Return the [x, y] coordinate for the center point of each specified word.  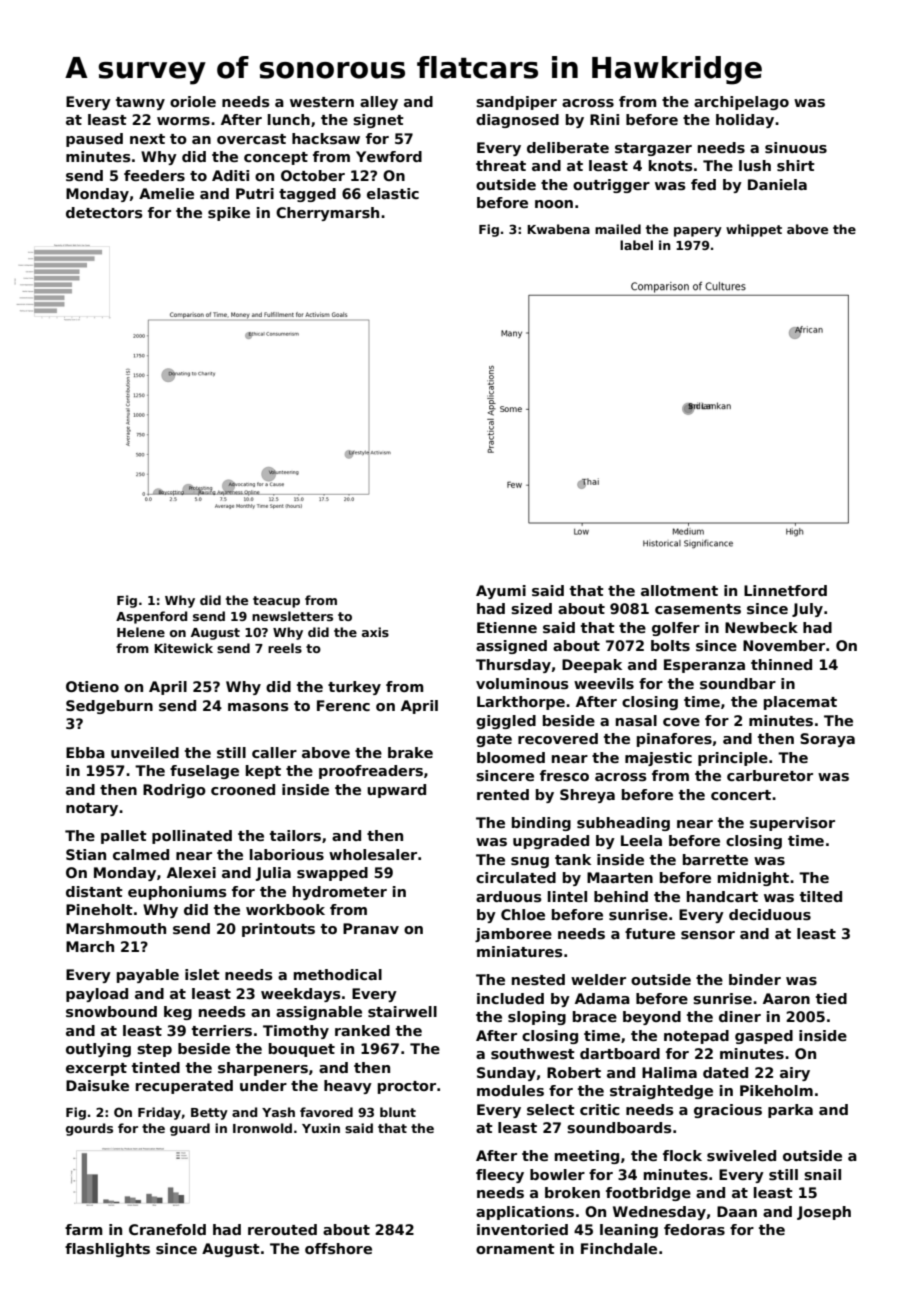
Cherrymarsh [327, 214]
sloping [537, 1018]
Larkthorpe [521, 703]
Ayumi [501, 592]
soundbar [738, 683]
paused [94, 140]
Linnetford [785, 590]
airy [795, 1074]
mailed [618, 229]
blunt [398, 1112]
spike [229, 214]
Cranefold [167, 1229]
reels [285, 648]
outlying [98, 1050]
